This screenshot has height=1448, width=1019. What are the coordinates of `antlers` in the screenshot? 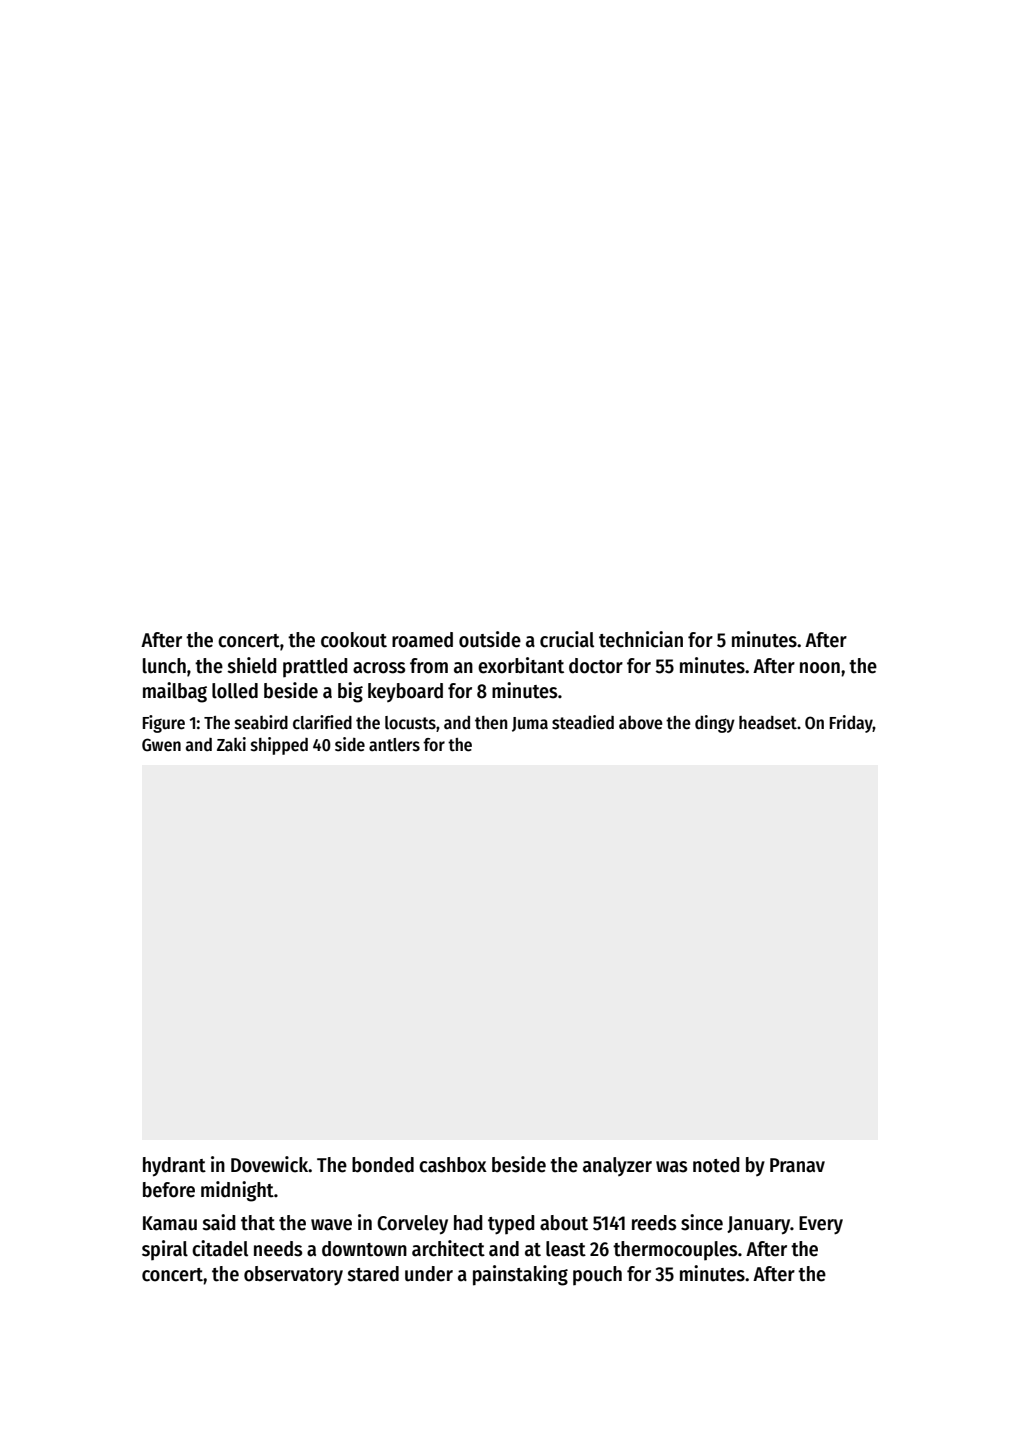 It's located at (394, 745).
